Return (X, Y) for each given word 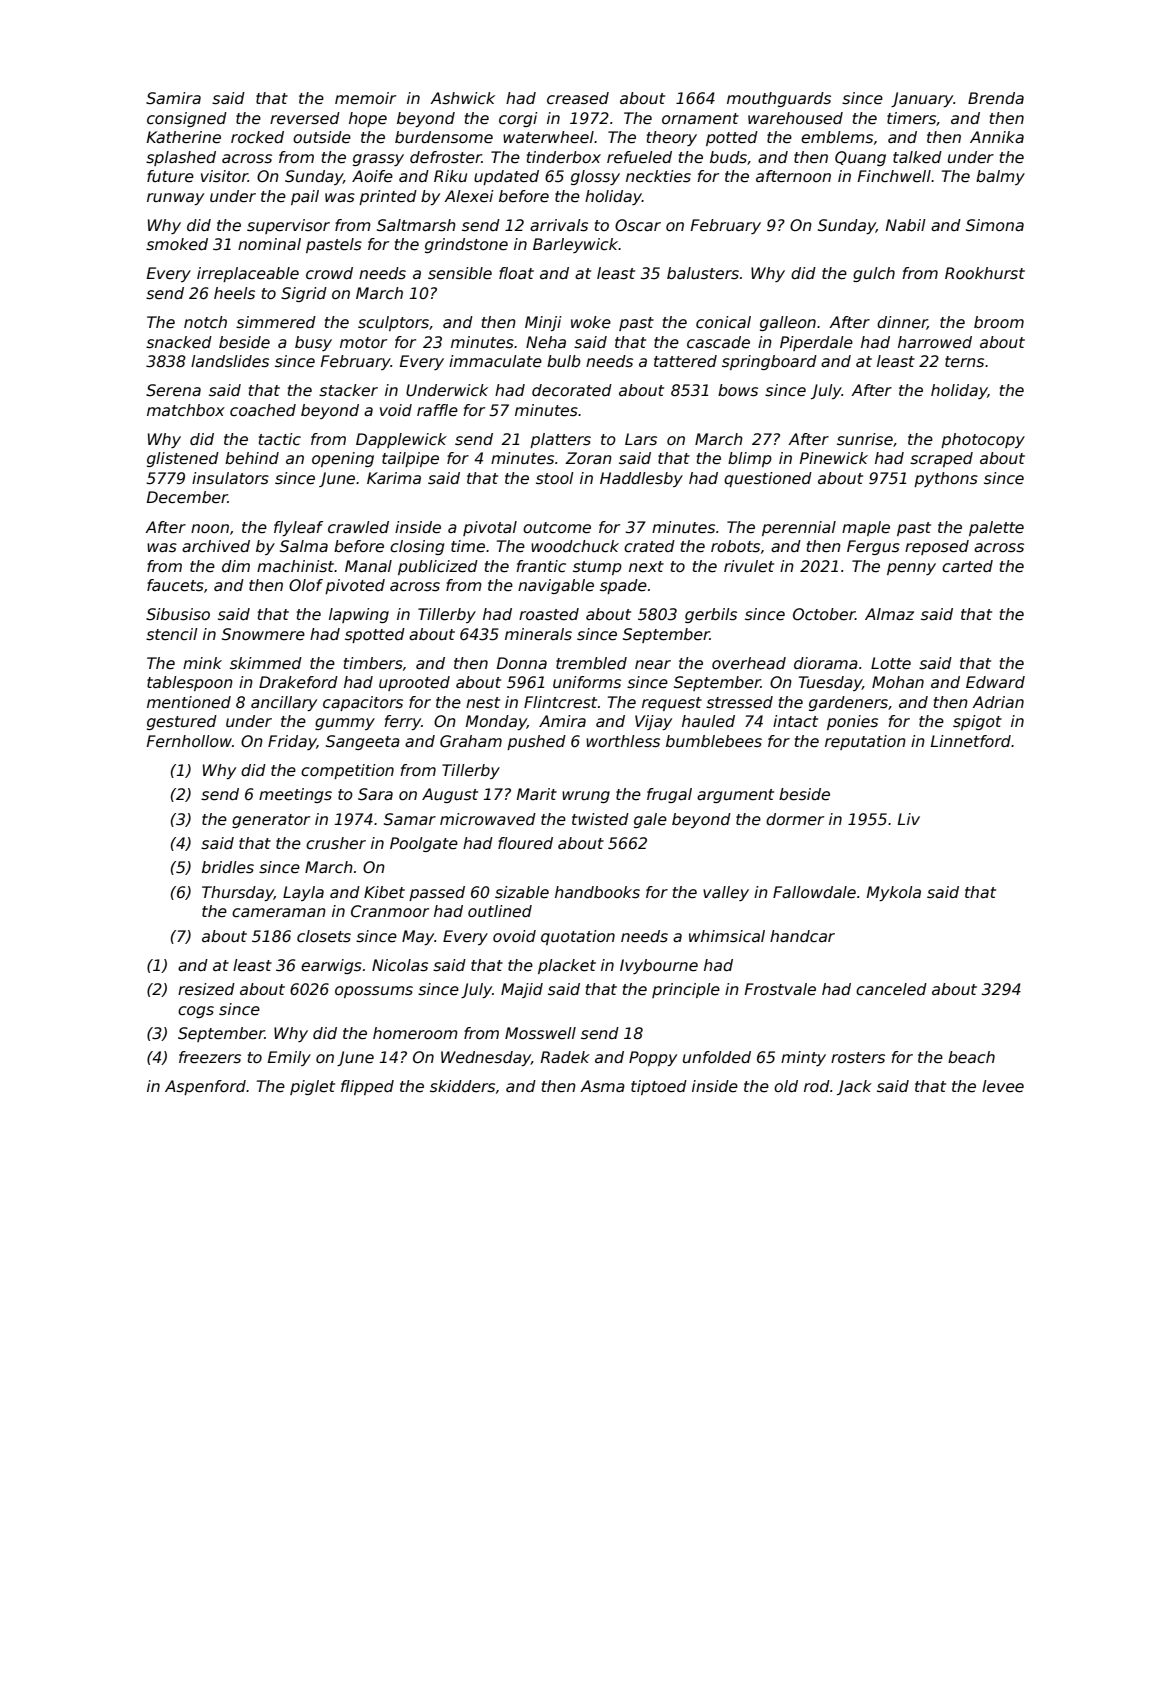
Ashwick (462, 98)
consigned (187, 119)
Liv (909, 819)
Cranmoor (390, 911)
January (922, 99)
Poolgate (424, 844)
